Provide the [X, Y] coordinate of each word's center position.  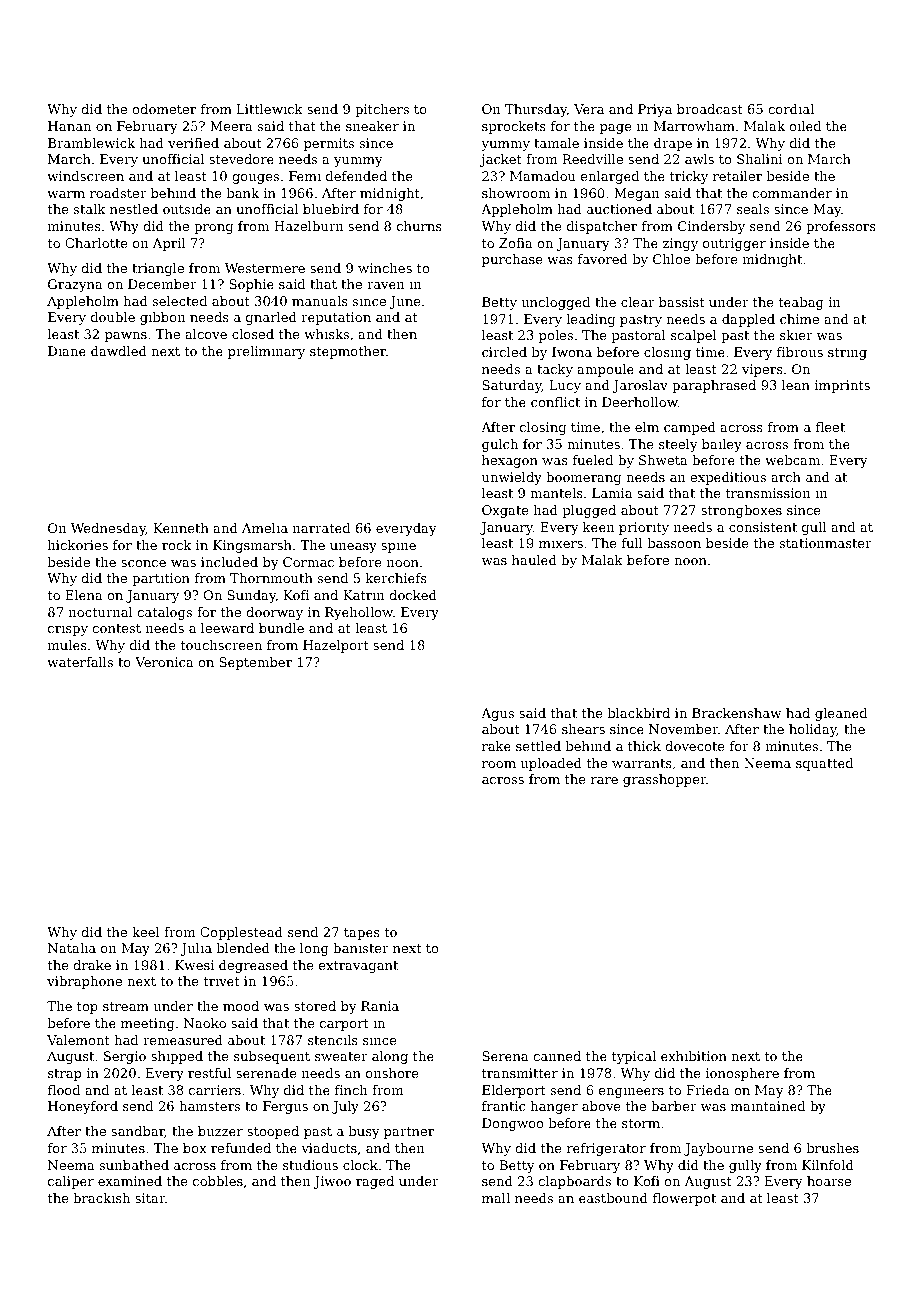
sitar [150, 1198]
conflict [555, 402]
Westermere [265, 268]
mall [496, 1198]
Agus [497, 714]
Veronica [164, 662]
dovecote [694, 746]
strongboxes [741, 511]
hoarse [829, 1181]
